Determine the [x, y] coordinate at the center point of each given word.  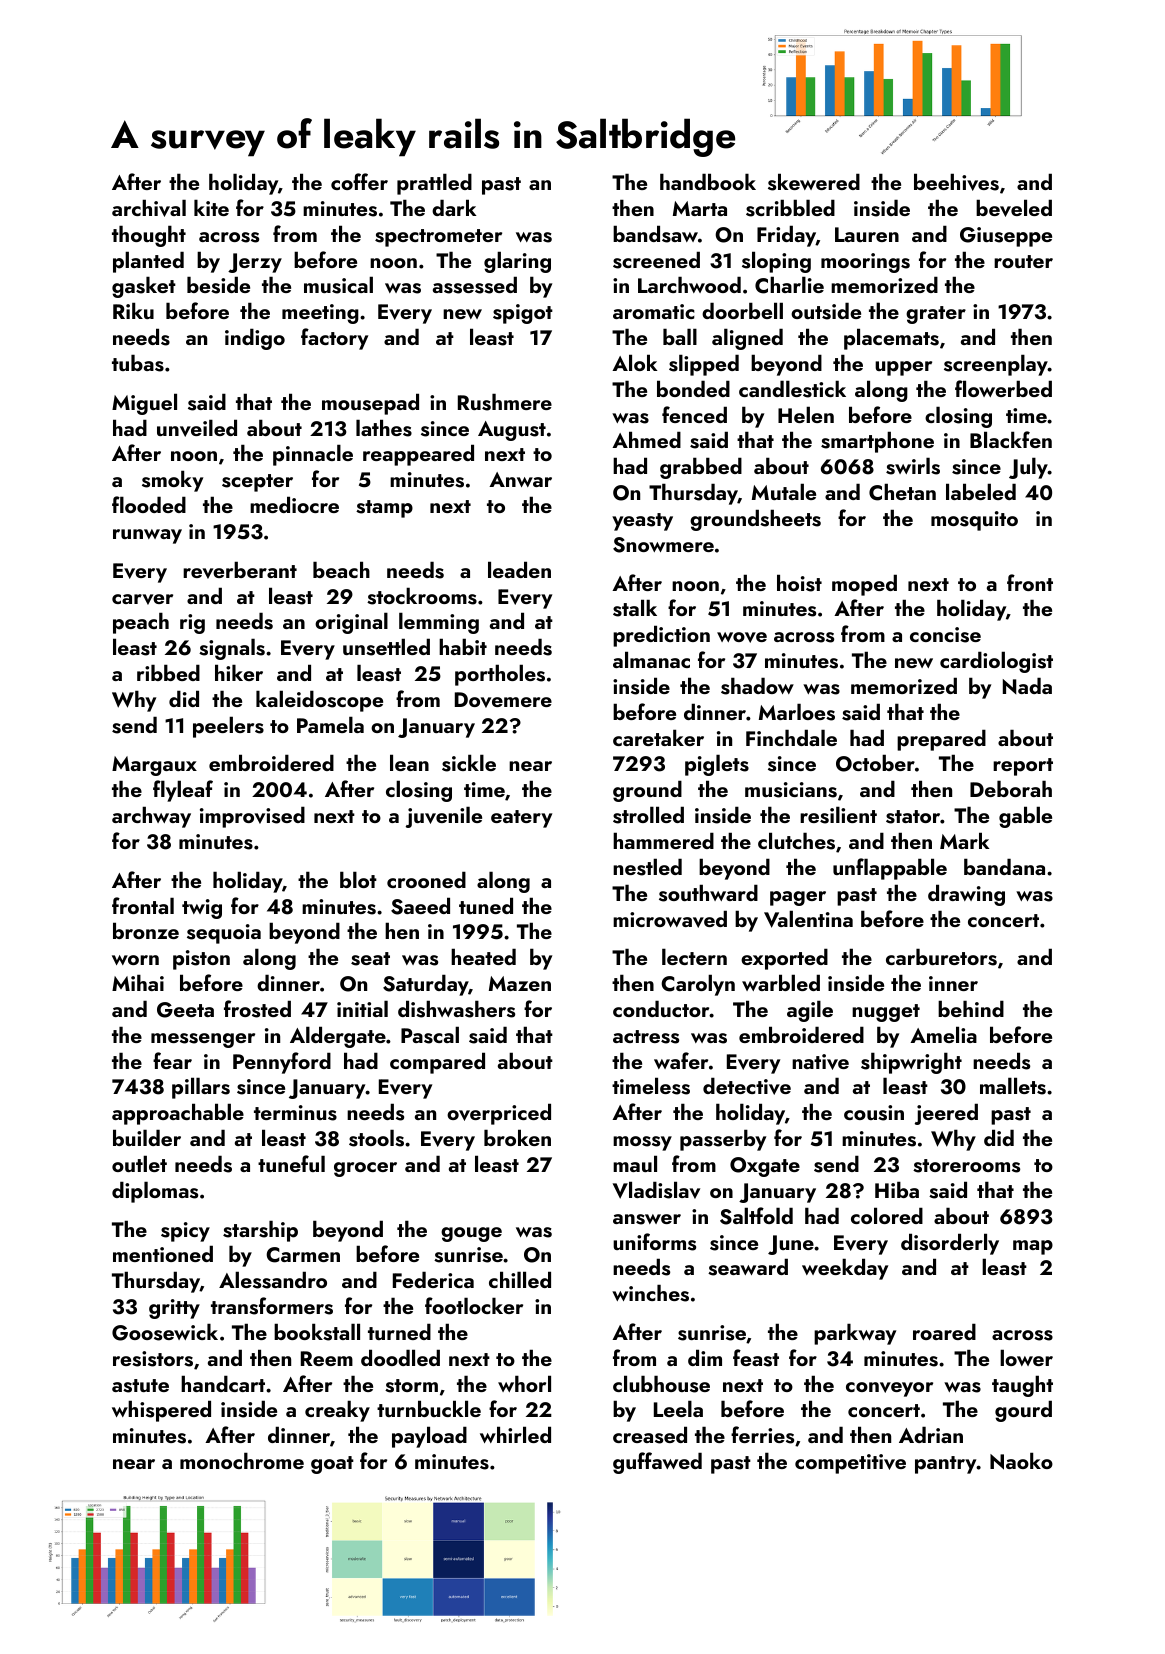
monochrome [242, 1460]
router [1023, 261]
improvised [252, 817]
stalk [635, 608]
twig [202, 909]
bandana [1004, 866]
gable [1025, 817]
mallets [1013, 1086]
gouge [471, 1234]
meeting [320, 314]
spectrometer [438, 238]
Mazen [520, 983]
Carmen [303, 1255]
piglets [717, 765]
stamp [384, 509]
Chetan [902, 492]
